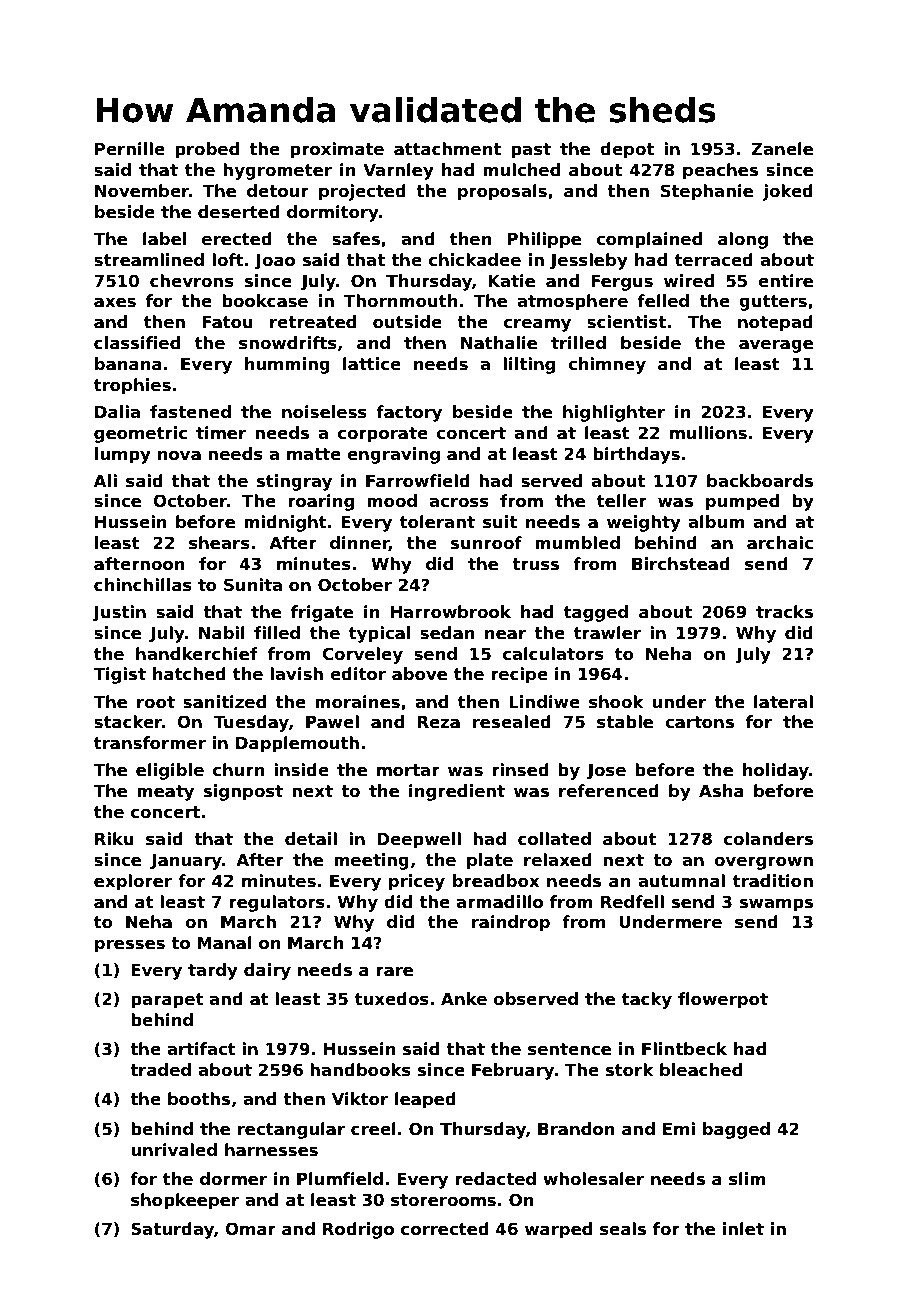 This screenshot has height=1316, width=908. Describe the element at coordinates (394, 971) in the screenshot. I see `rare` at that location.
